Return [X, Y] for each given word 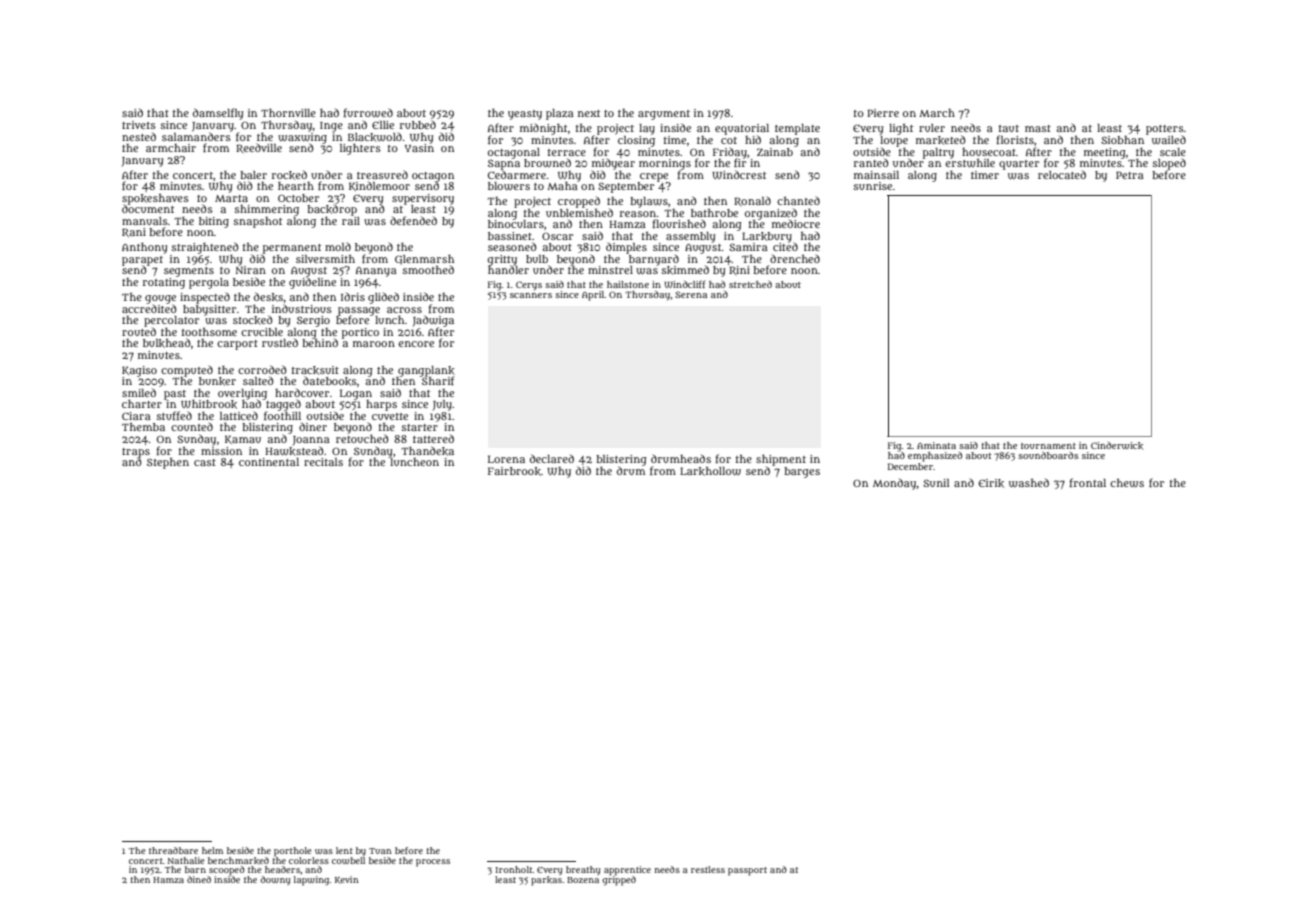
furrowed [368, 112]
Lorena [506, 459]
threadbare [173, 850]
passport [747, 871]
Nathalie [186, 860]
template [797, 129]
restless [708, 869]
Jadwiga [433, 321]
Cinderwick [1117, 446]
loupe [894, 141]
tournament [1048, 446]
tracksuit [315, 370]
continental [269, 462]
